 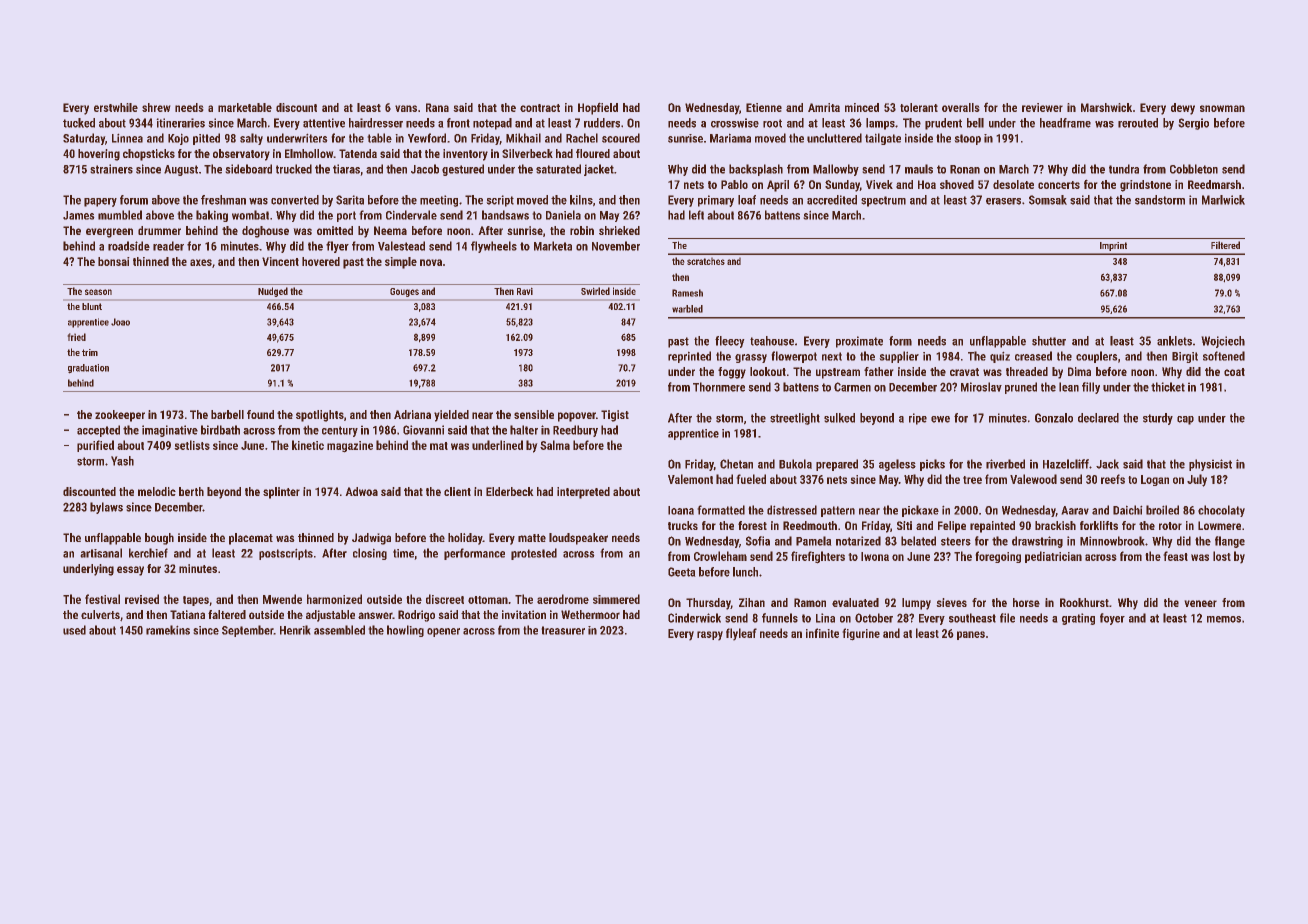 I want to click on graduation, so click(x=88, y=369).
